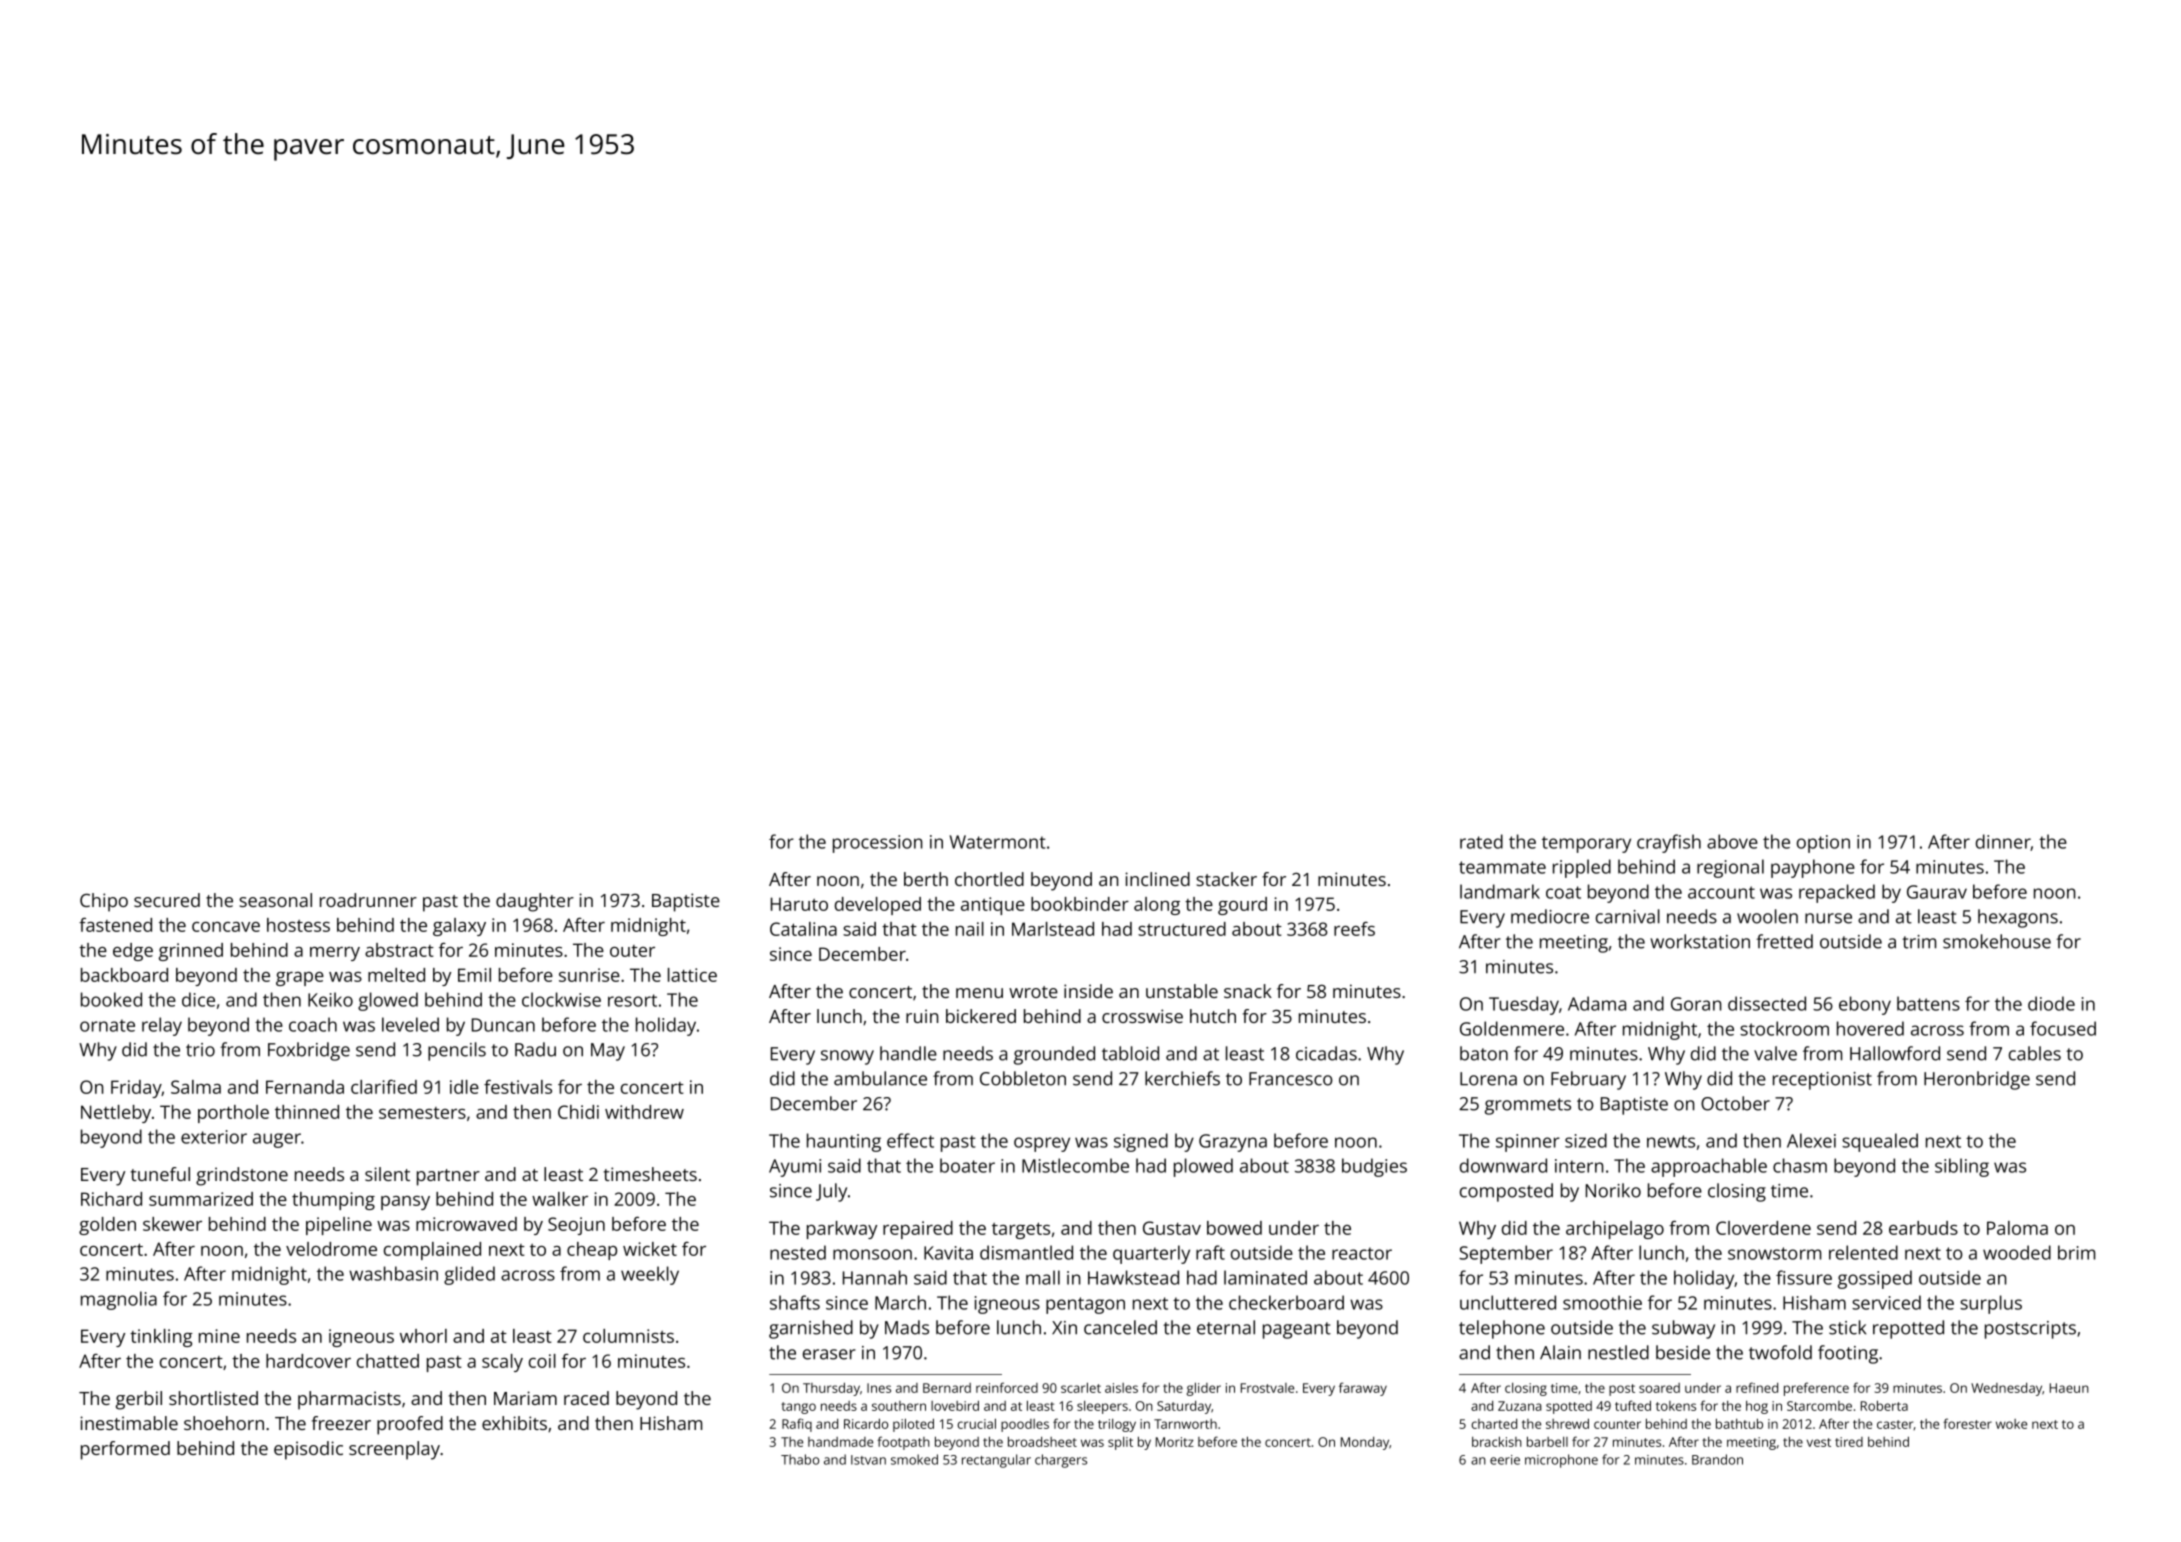 The image size is (2181, 1542). I want to click on performed, so click(125, 1450).
